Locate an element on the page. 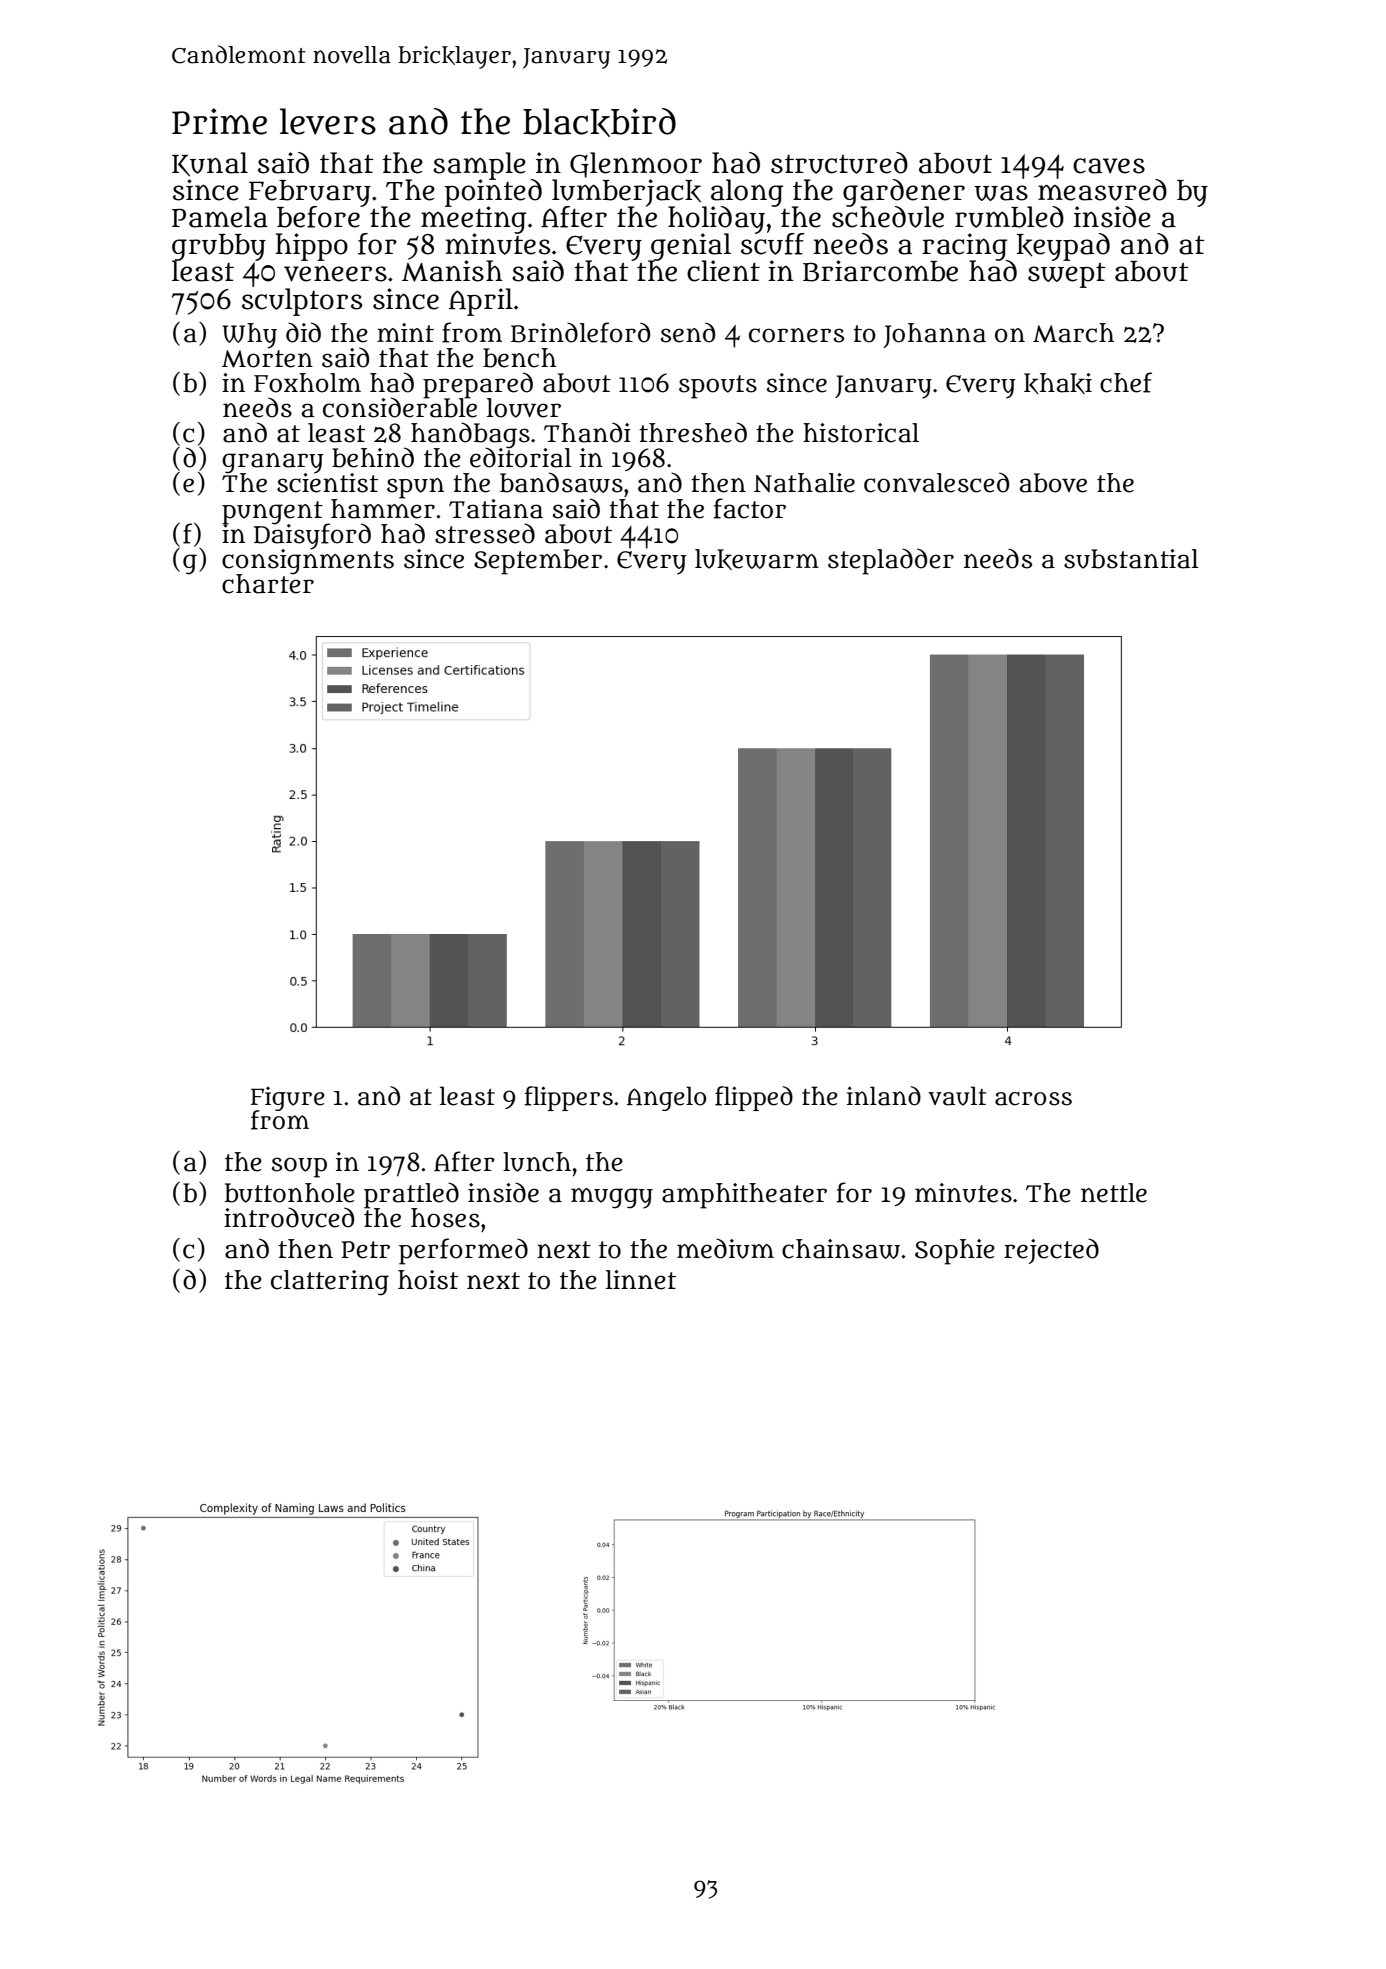 The width and height of the image is (1386, 1969). linnet is located at coordinates (641, 1280).
